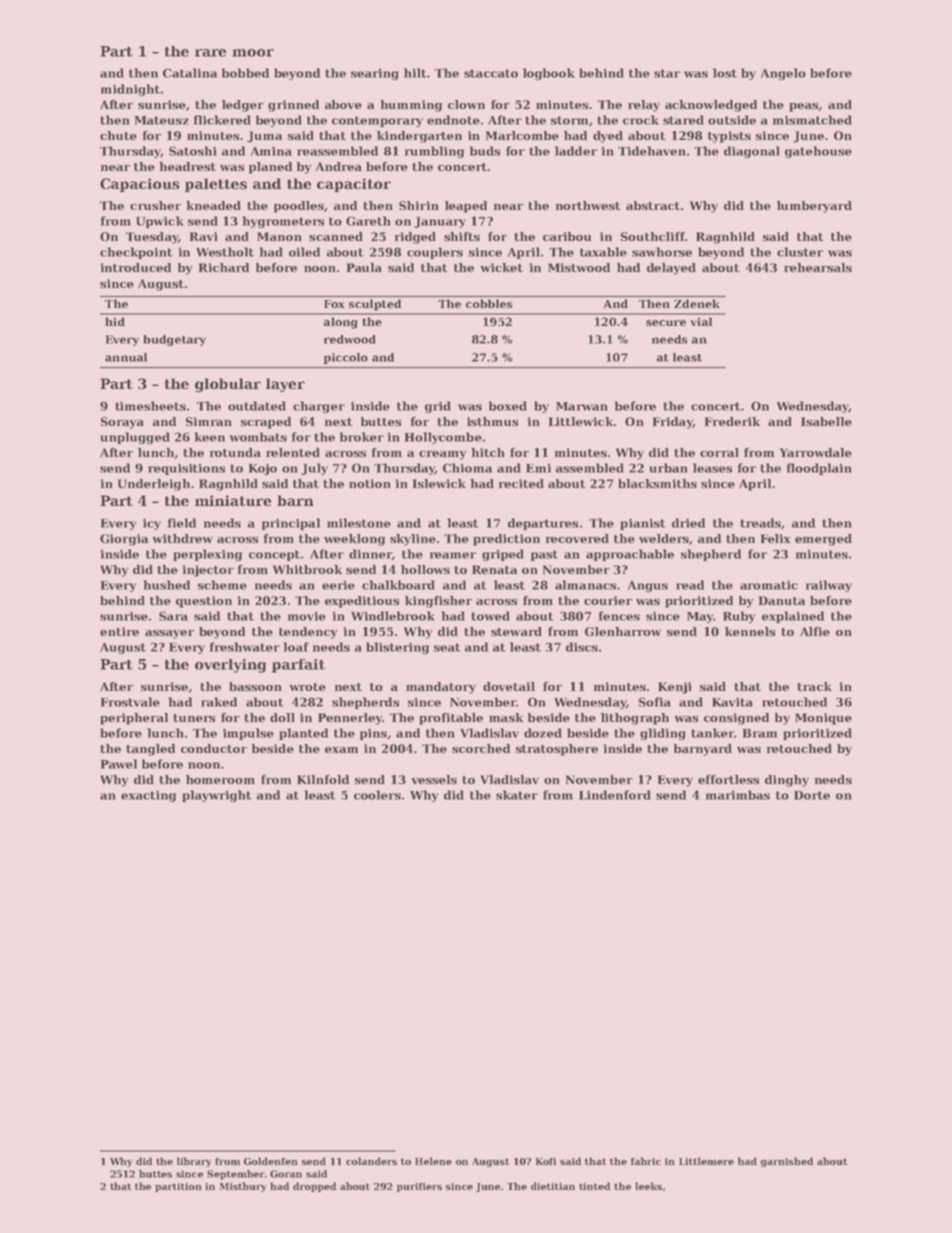 Image resolution: width=952 pixels, height=1233 pixels. I want to click on peripheral, so click(134, 719).
